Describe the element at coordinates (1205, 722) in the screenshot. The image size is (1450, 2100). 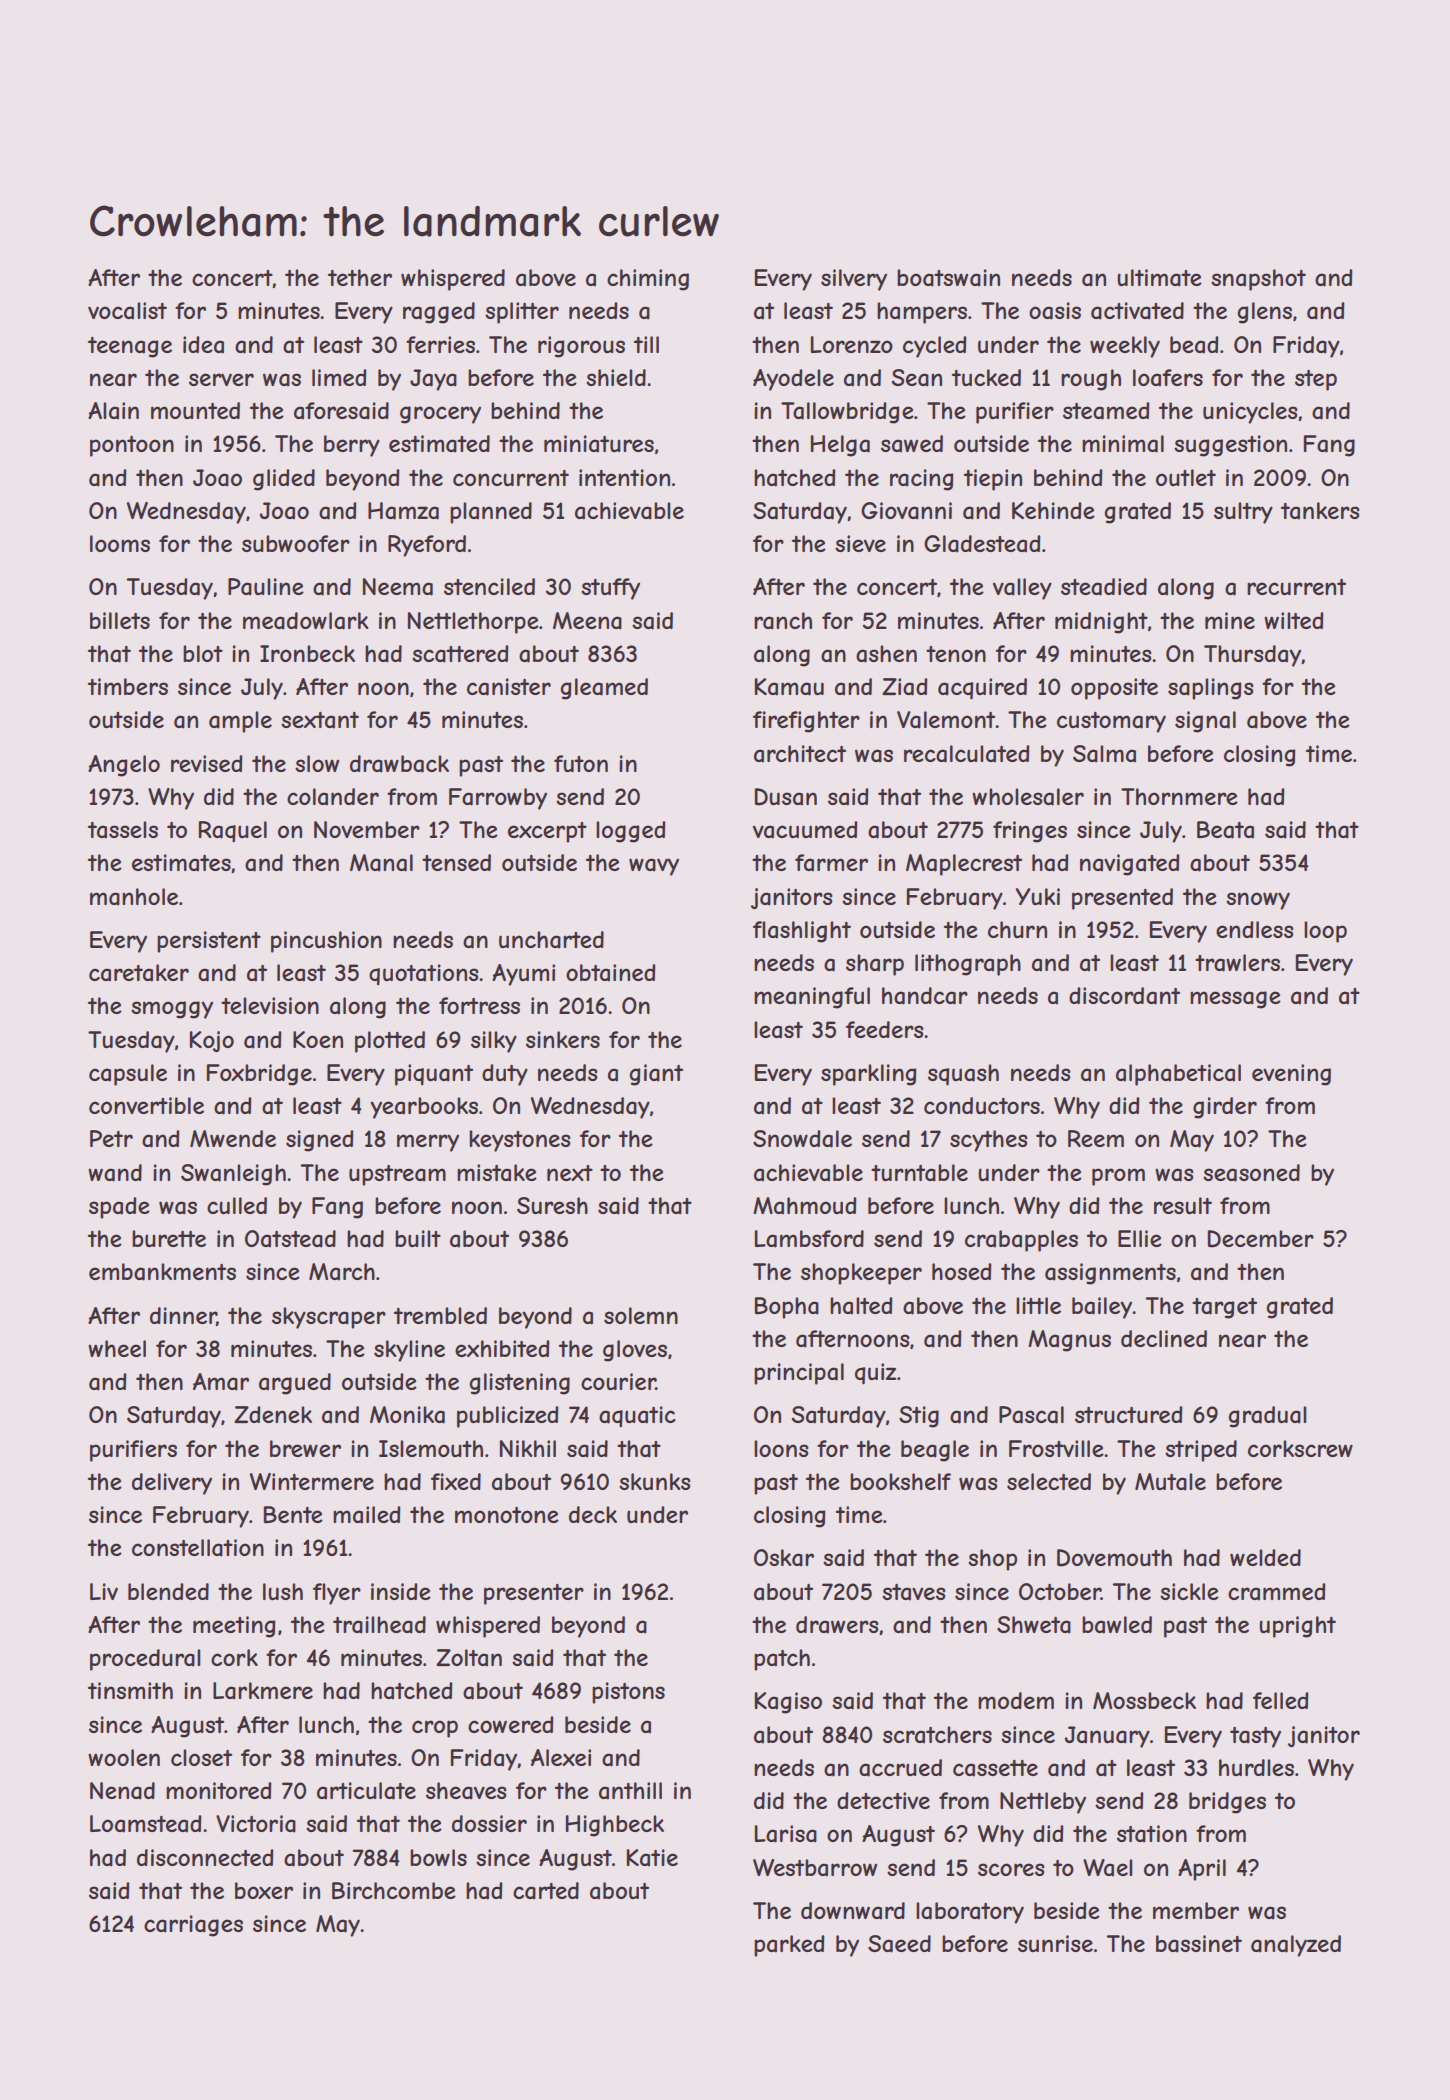
I see `signal` at that location.
